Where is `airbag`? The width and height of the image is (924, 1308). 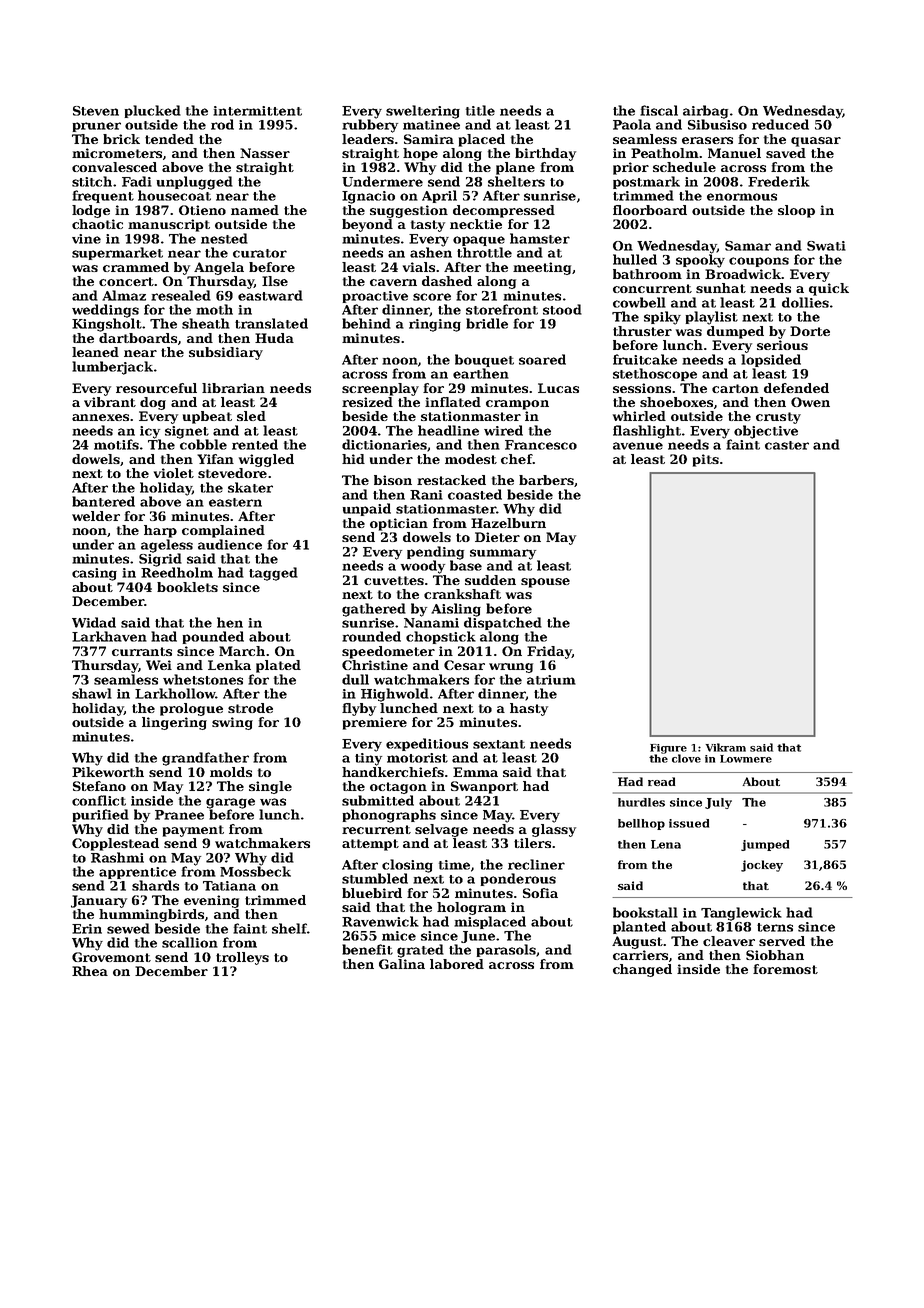 airbag is located at coordinates (705, 112).
